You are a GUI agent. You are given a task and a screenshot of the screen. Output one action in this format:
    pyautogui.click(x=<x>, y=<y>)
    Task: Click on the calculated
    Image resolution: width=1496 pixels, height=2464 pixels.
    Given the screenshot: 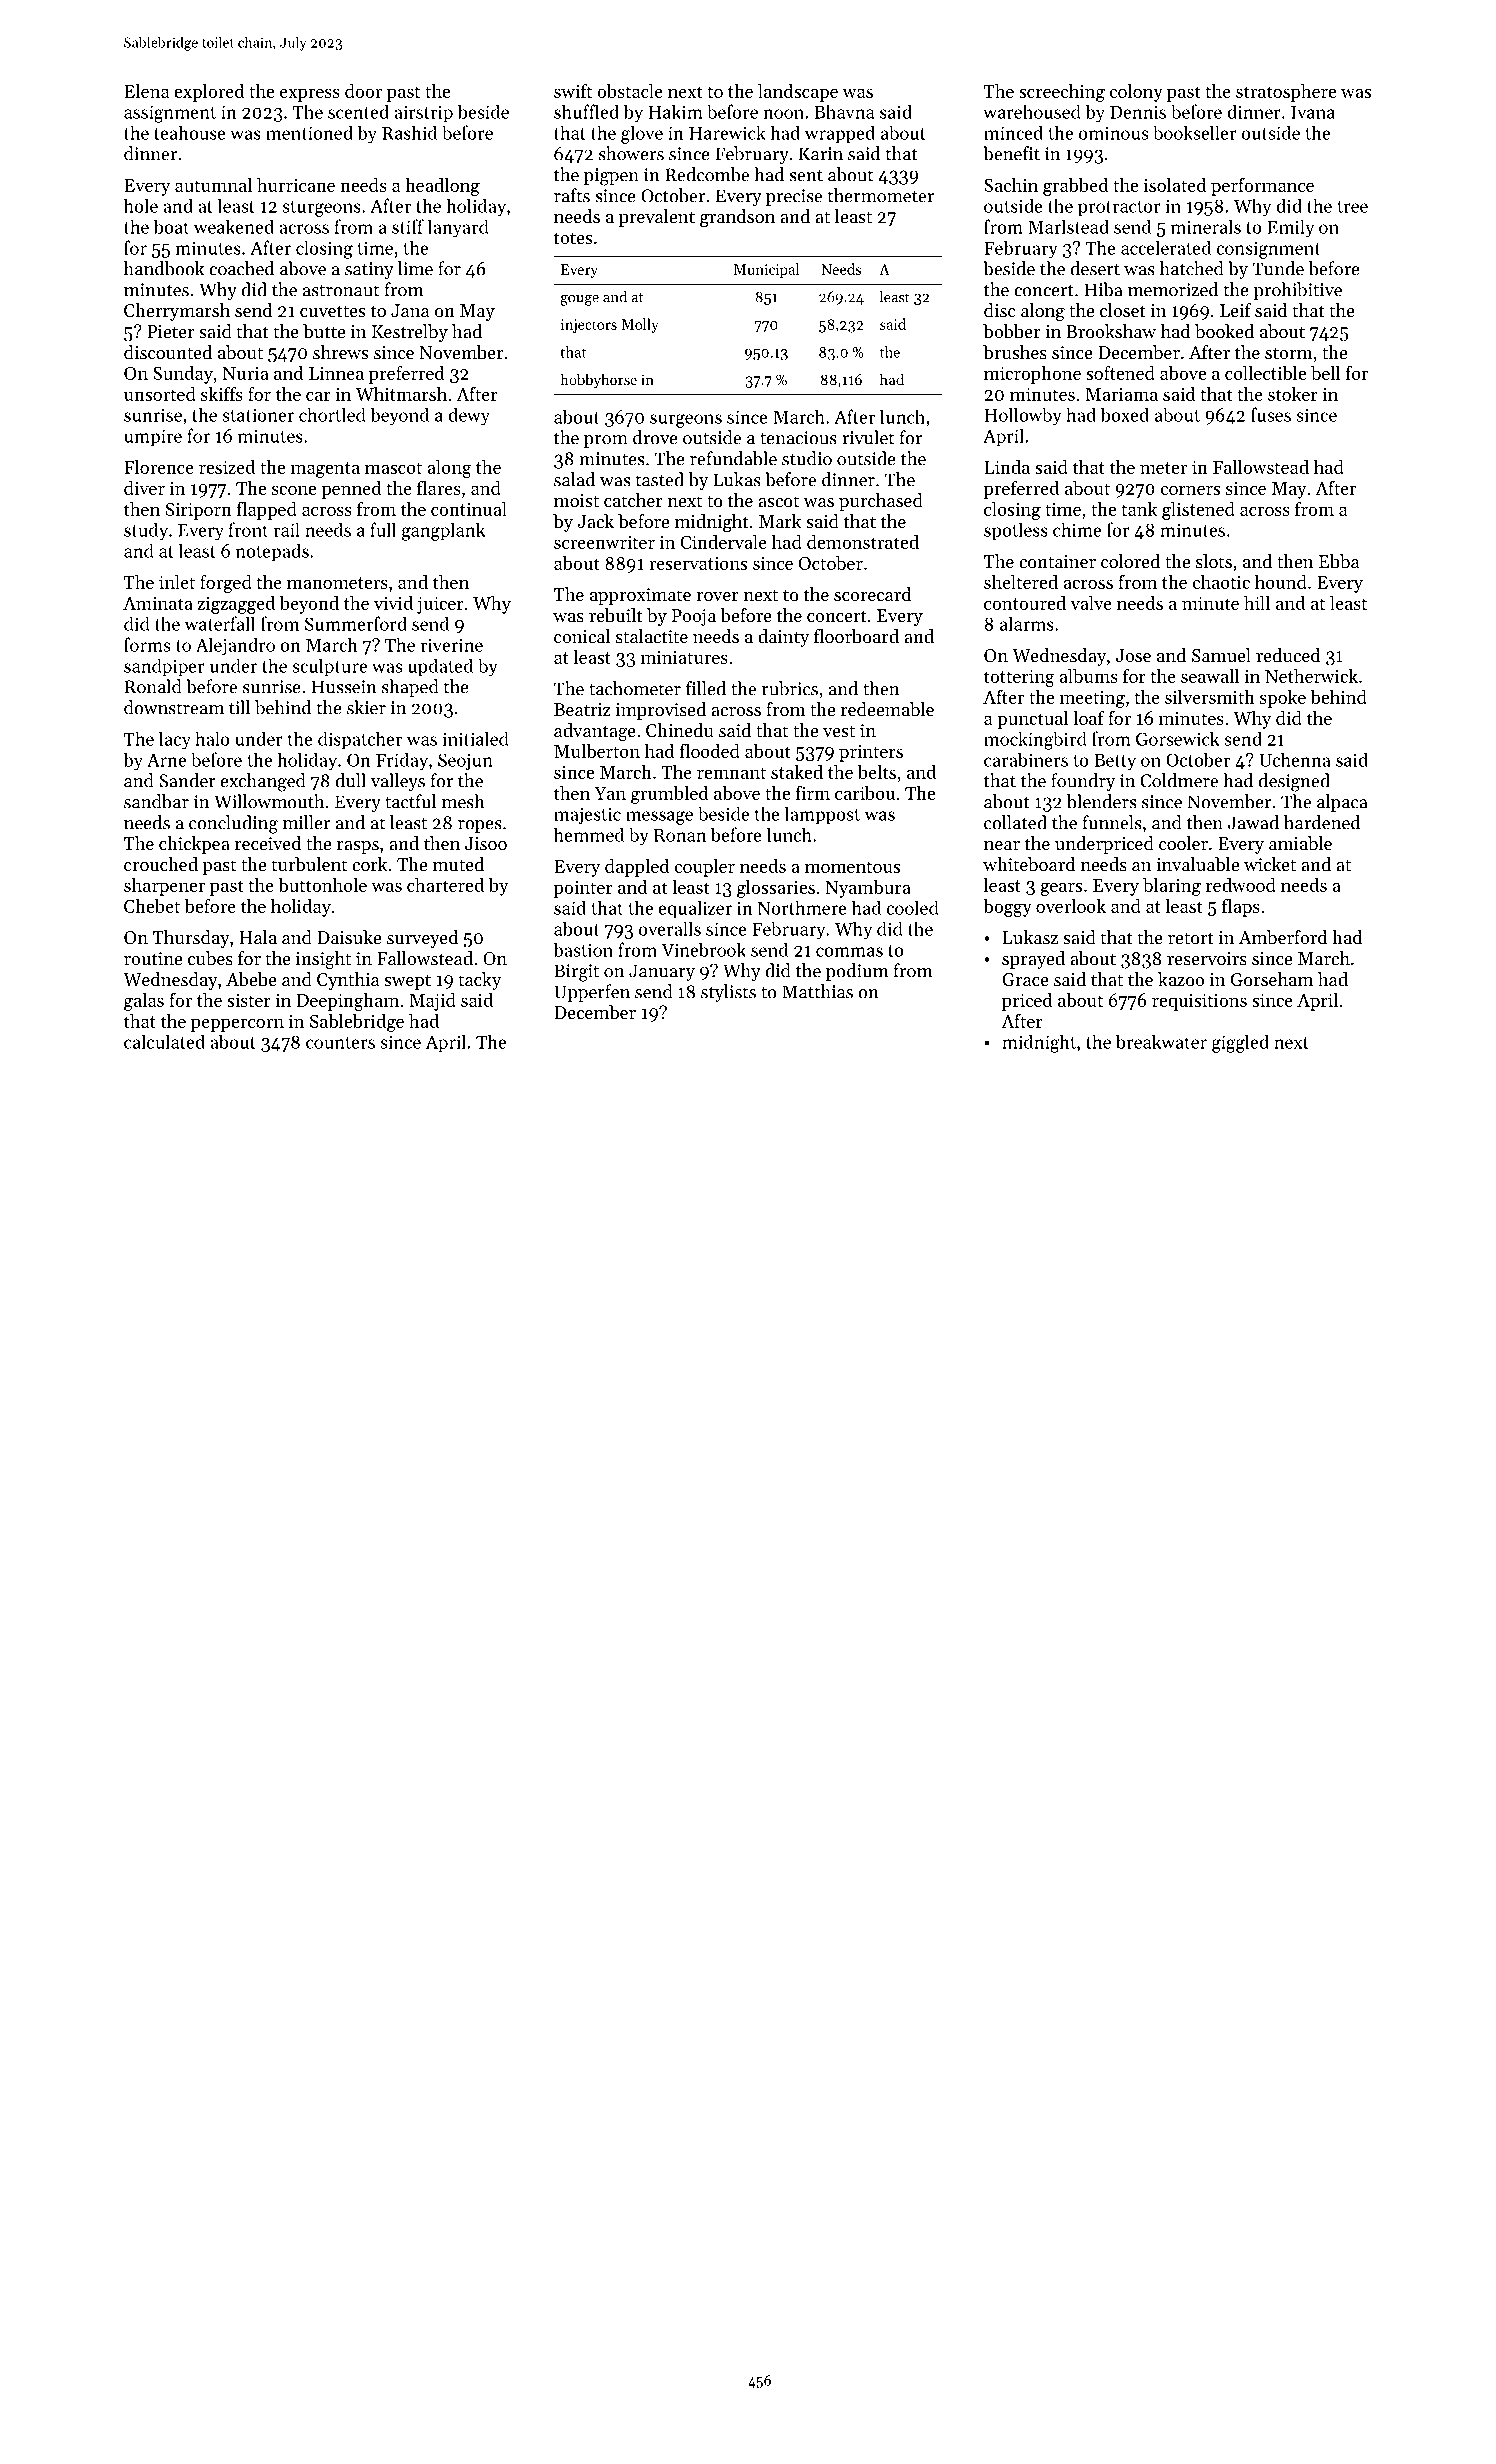 What is the action you would take?
    pyautogui.click(x=164, y=1042)
